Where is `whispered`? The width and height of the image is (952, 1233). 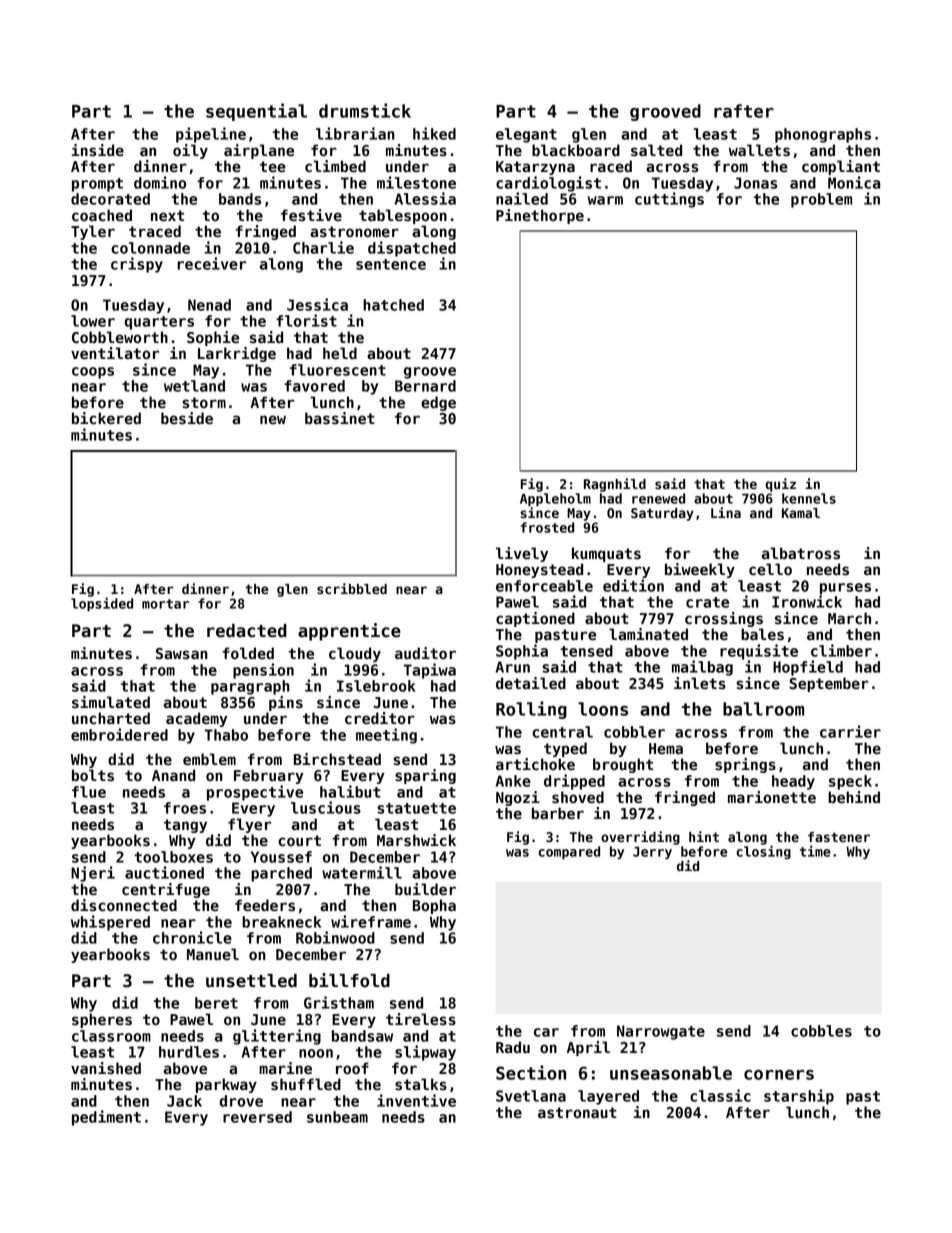 whispered is located at coordinates (110, 923).
